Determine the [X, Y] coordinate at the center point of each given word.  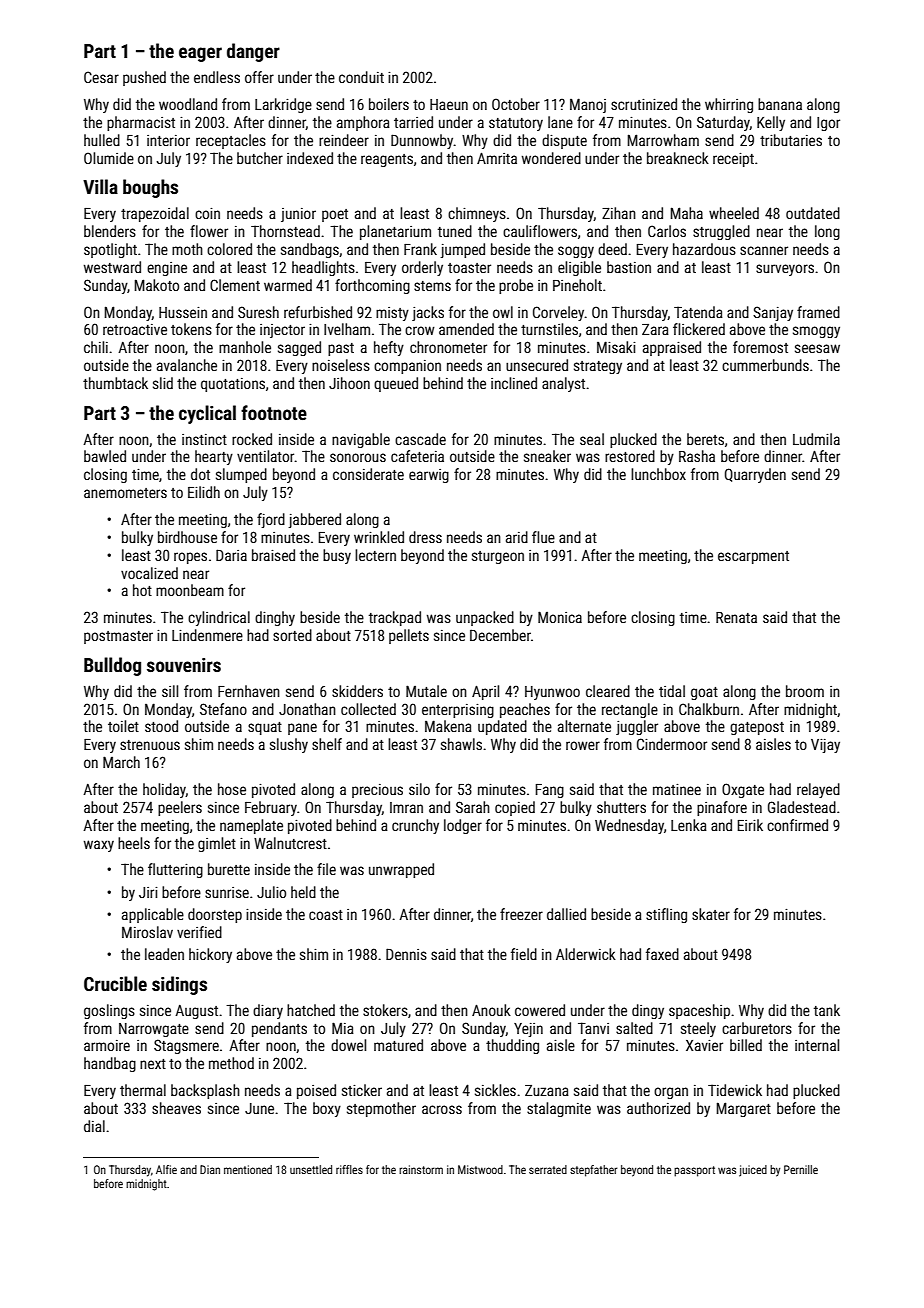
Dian [210, 1169]
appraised [672, 348]
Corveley [559, 313]
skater [711, 914]
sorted [292, 635]
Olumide [109, 158]
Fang [550, 791]
